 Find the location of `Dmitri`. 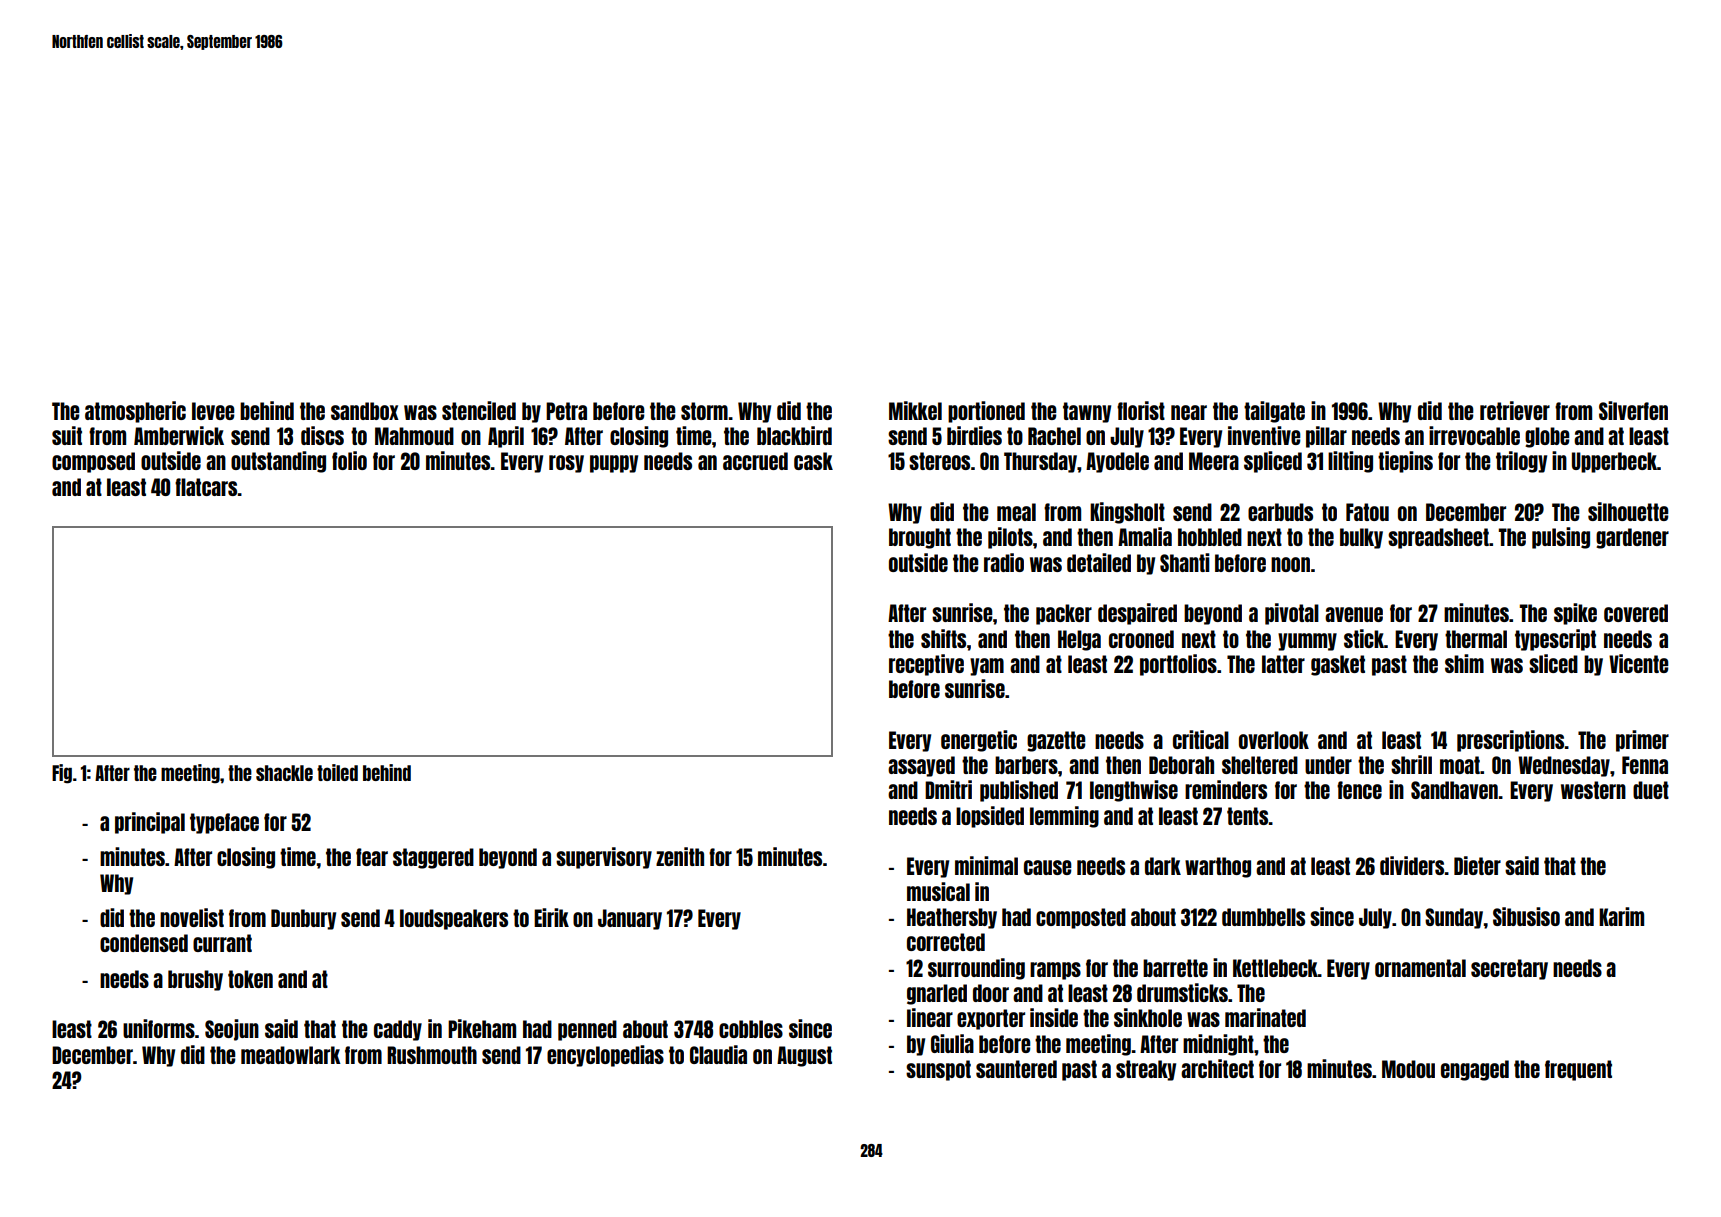

Dmitri is located at coordinates (948, 789).
